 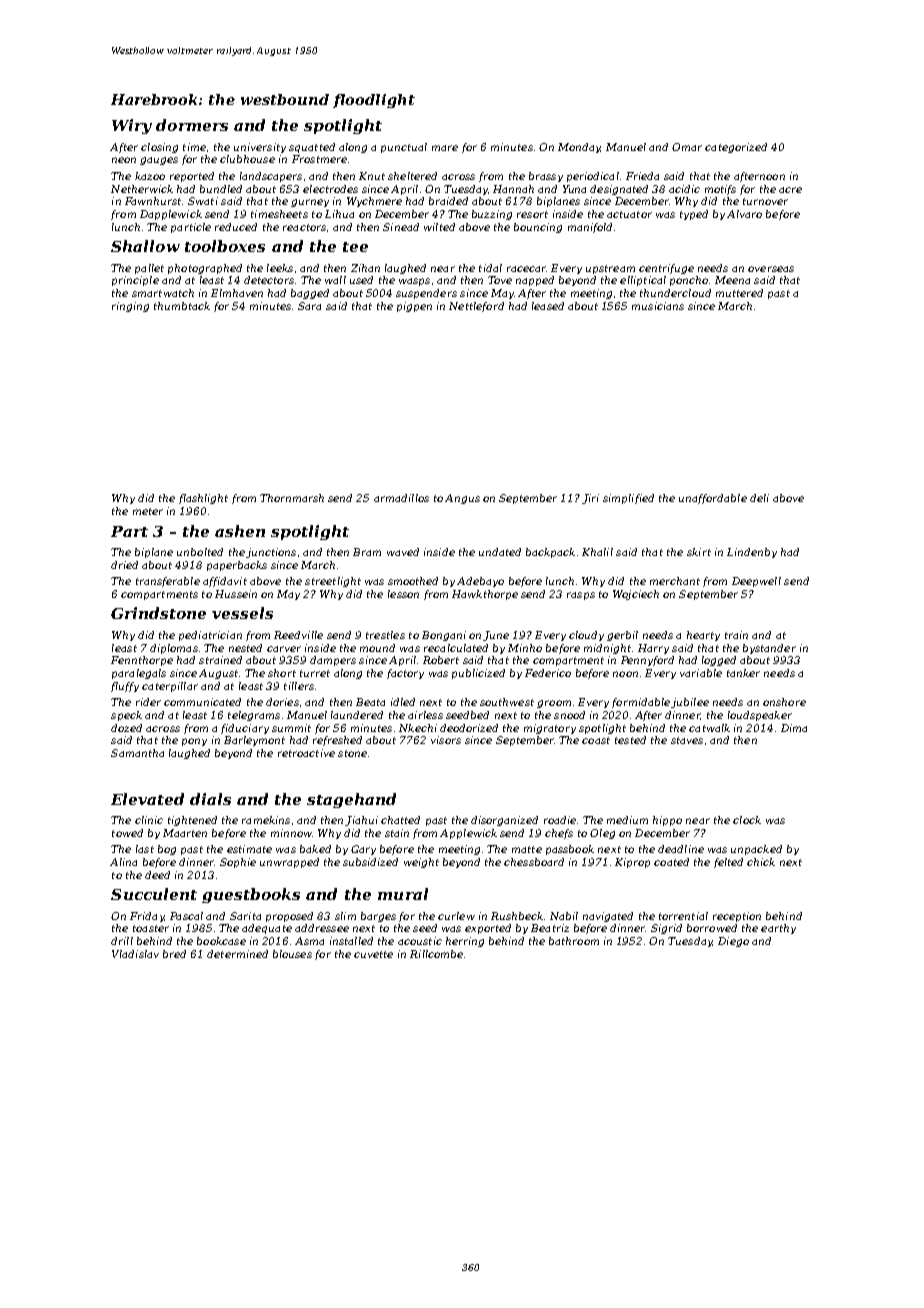 I want to click on determined, so click(x=237, y=954).
